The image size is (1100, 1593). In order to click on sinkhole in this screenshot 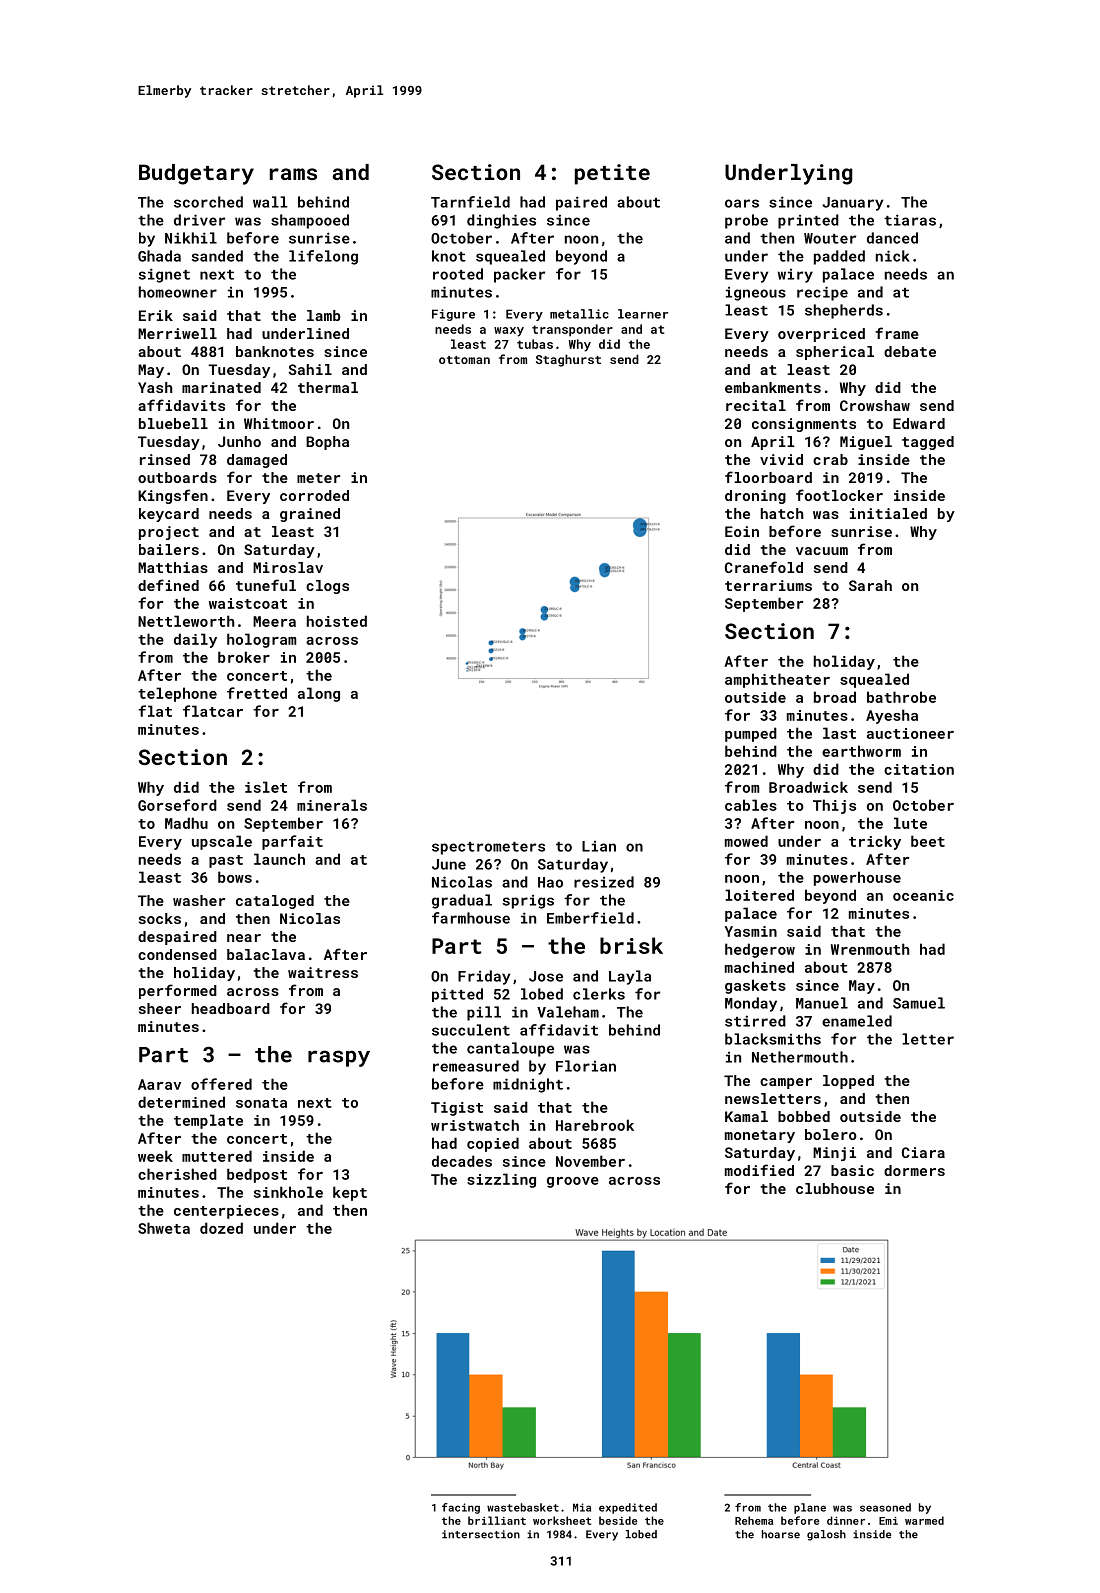, I will do `click(288, 1192)`.
